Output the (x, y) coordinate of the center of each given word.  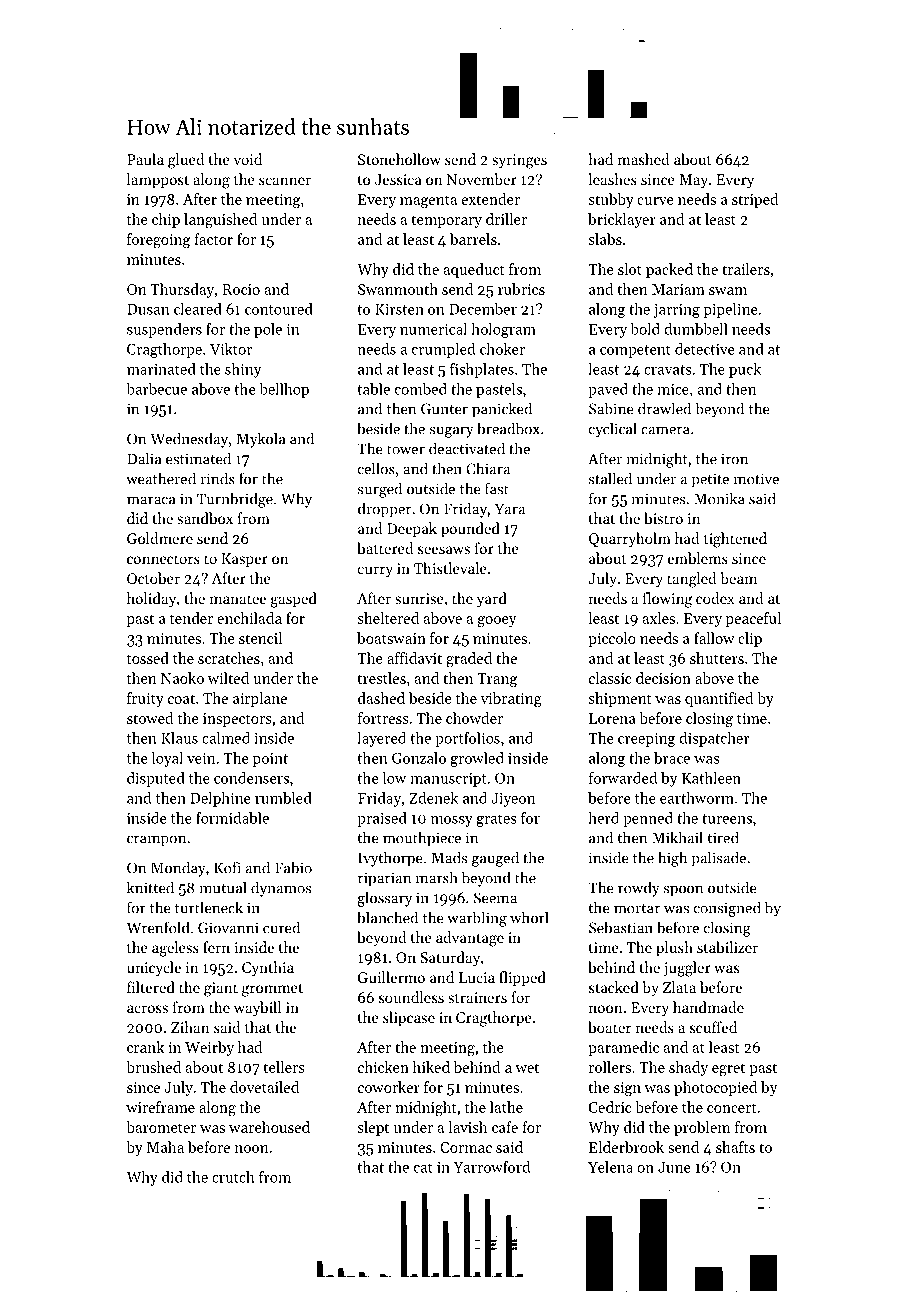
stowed (150, 718)
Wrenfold (158, 927)
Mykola (261, 440)
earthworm (697, 798)
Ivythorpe (390, 859)
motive (756, 479)
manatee (238, 599)
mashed (644, 159)
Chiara (488, 468)
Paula (145, 159)
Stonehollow (399, 159)
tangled (692, 580)
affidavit (414, 658)
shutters (717, 658)
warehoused (269, 1127)
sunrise (419, 598)
